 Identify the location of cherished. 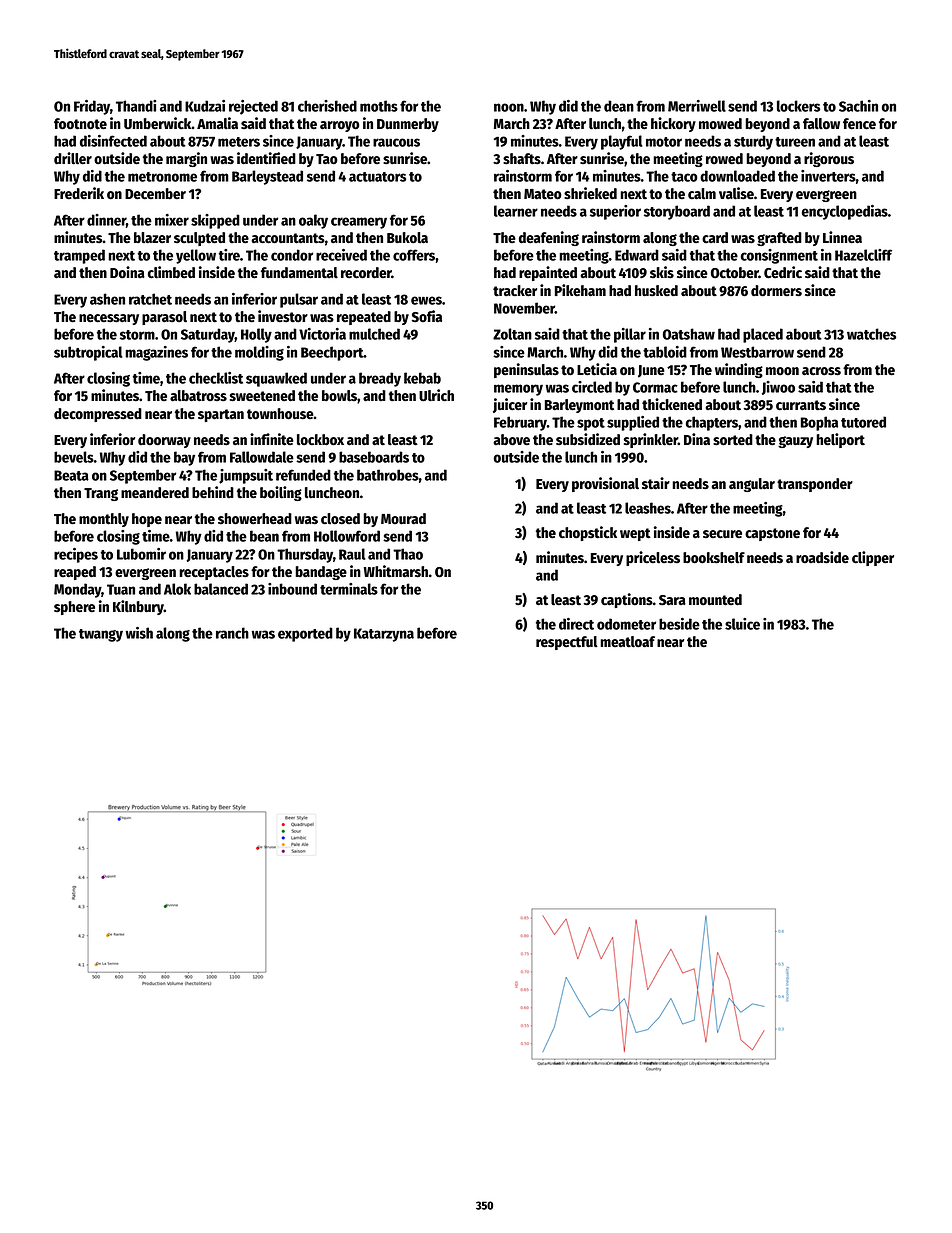
(327, 106).
